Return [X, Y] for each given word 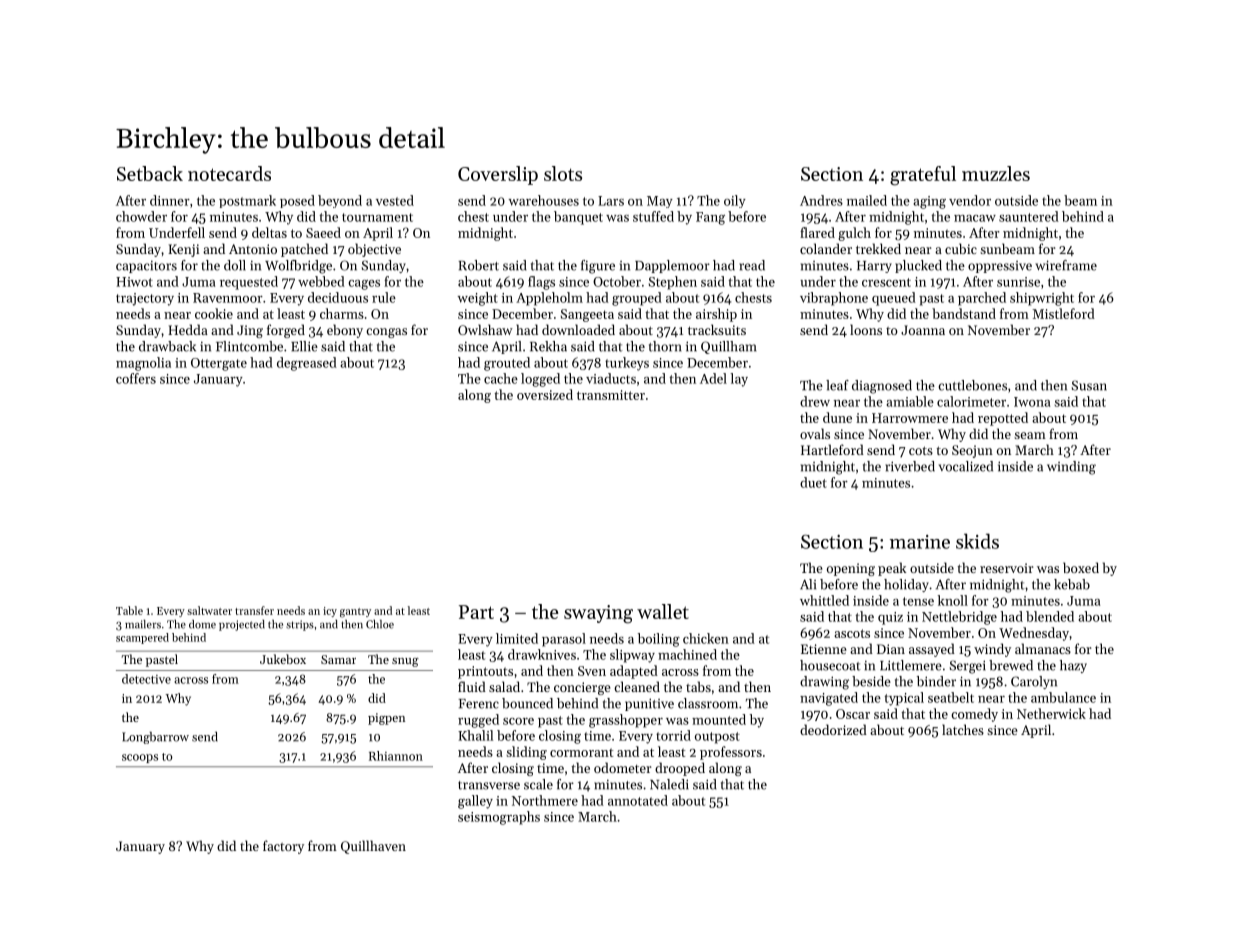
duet [813, 482]
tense [918, 601]
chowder [141, 216]
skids [977, 541]
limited [517, 638]
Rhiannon [396, 756]
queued [894, 299]
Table [129, 610]
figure [598, 267]
